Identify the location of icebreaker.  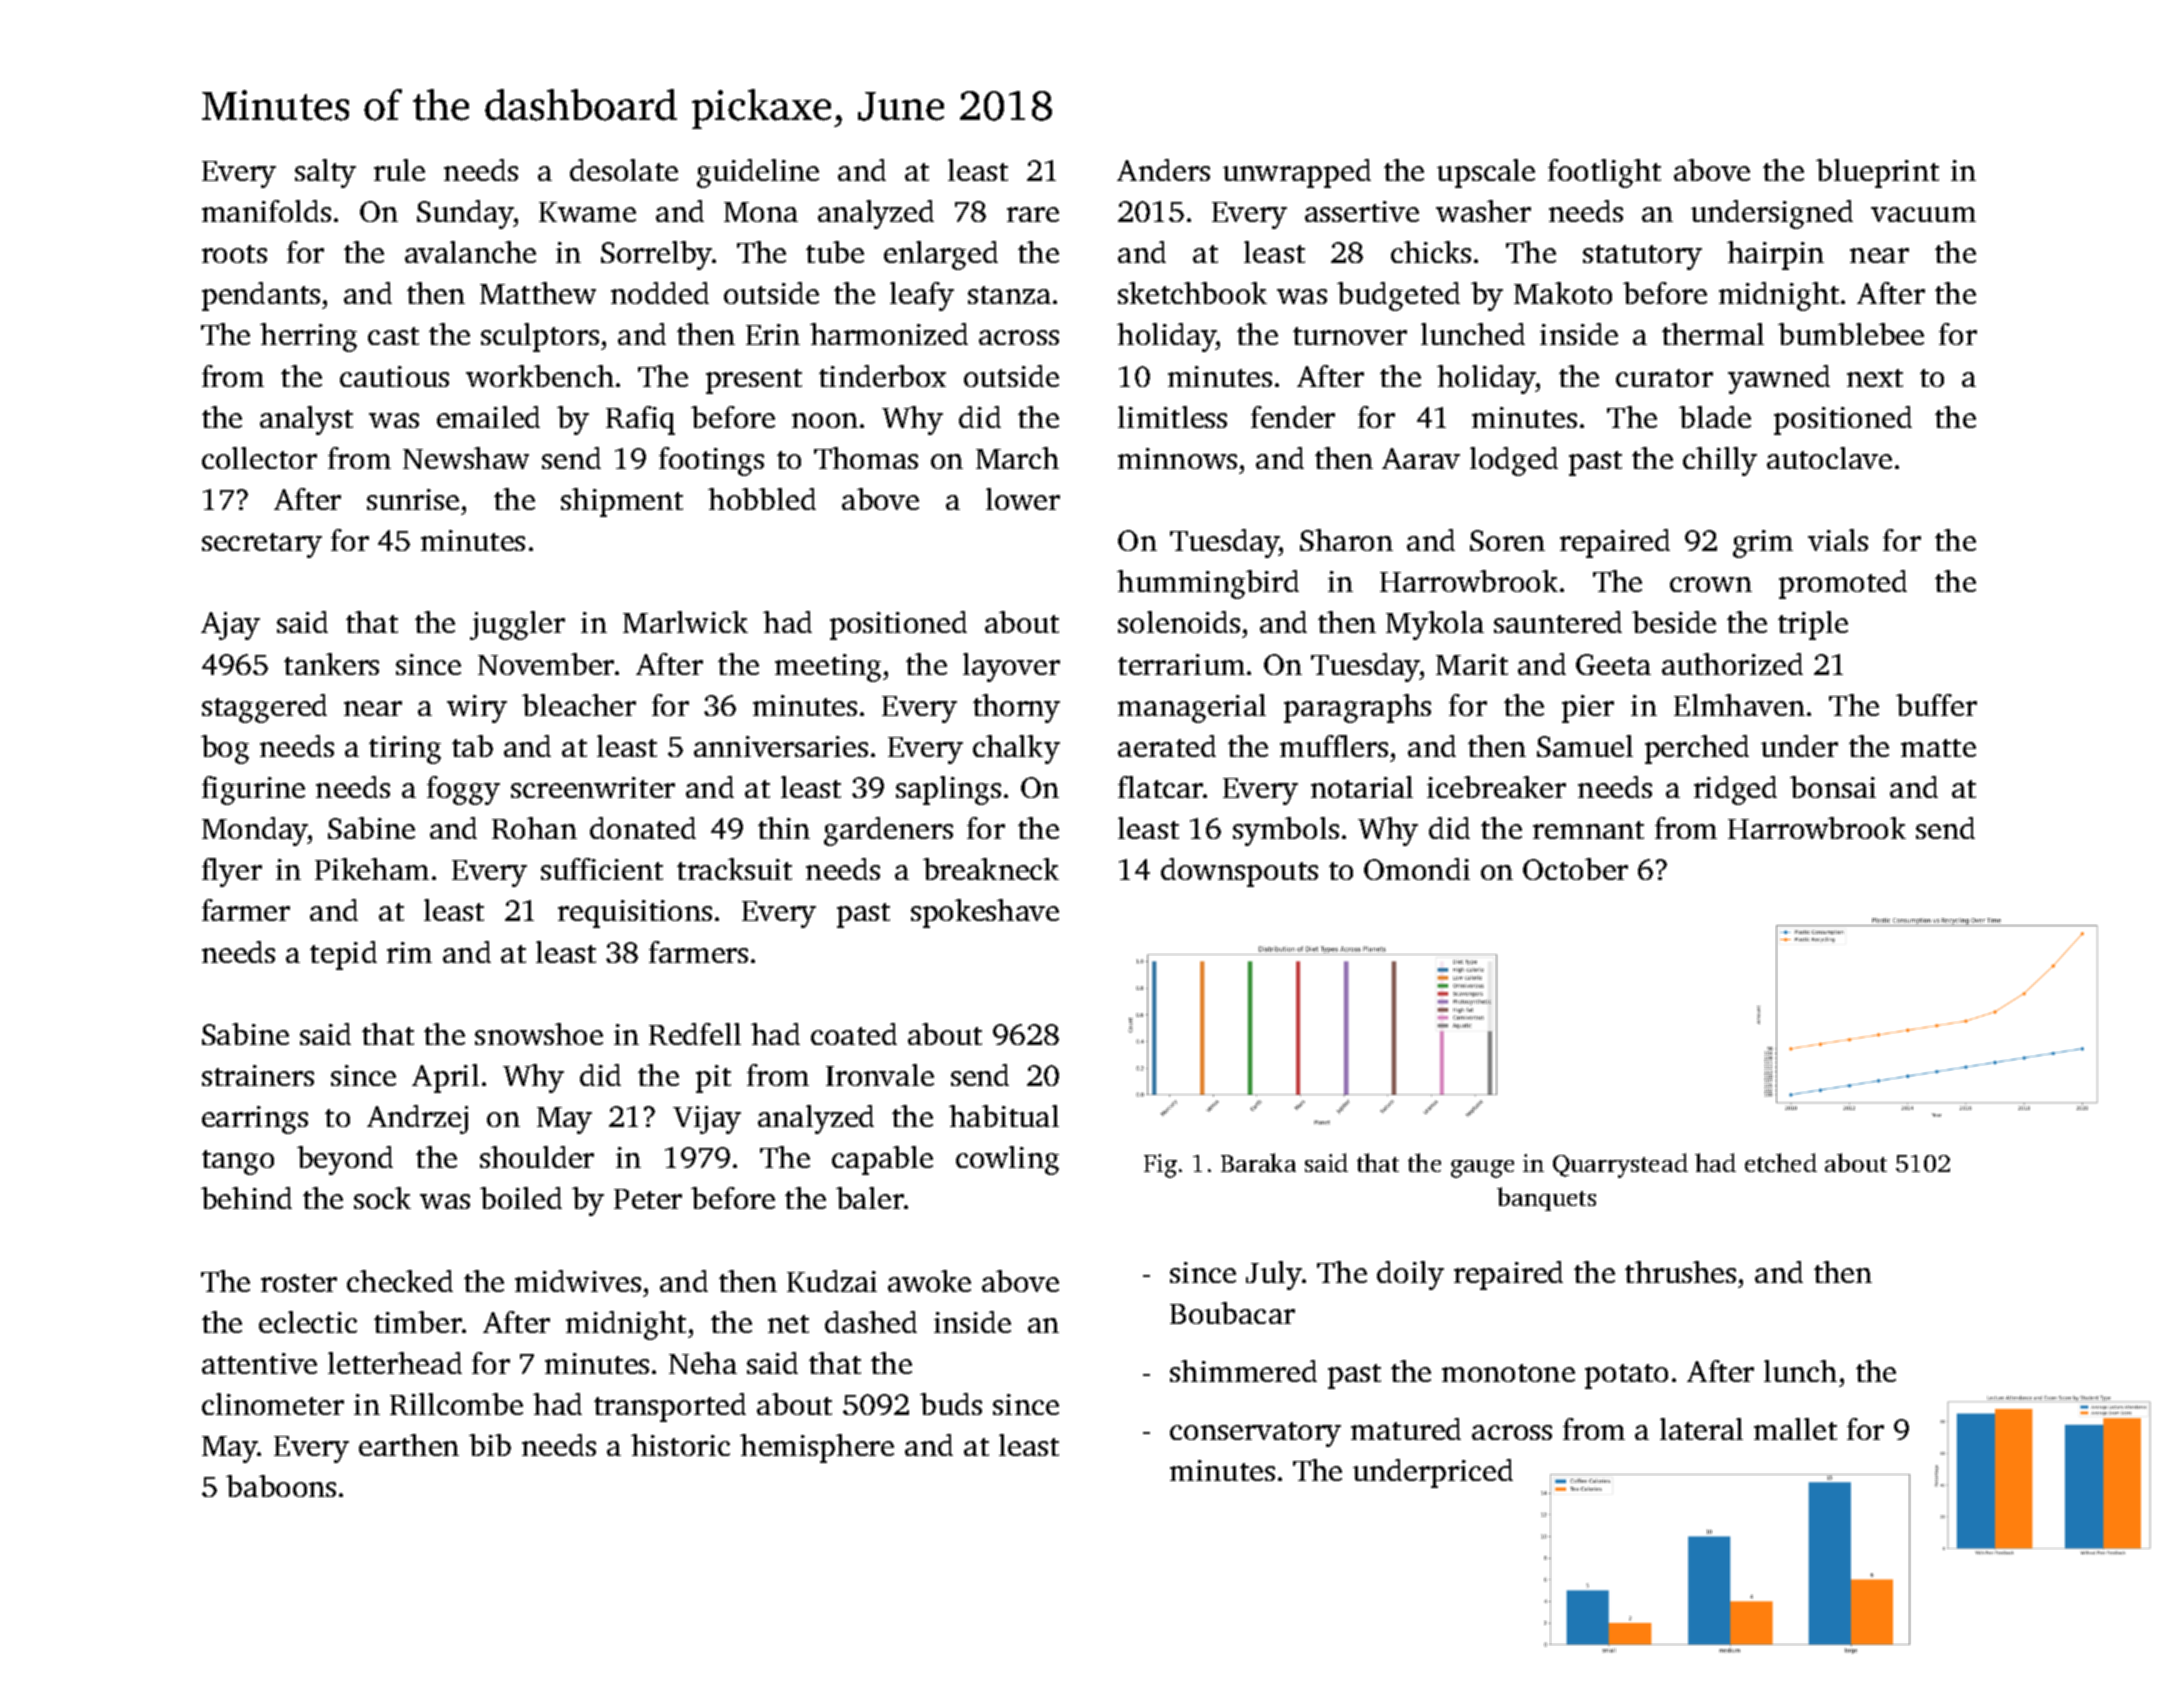
(1496, 787).
